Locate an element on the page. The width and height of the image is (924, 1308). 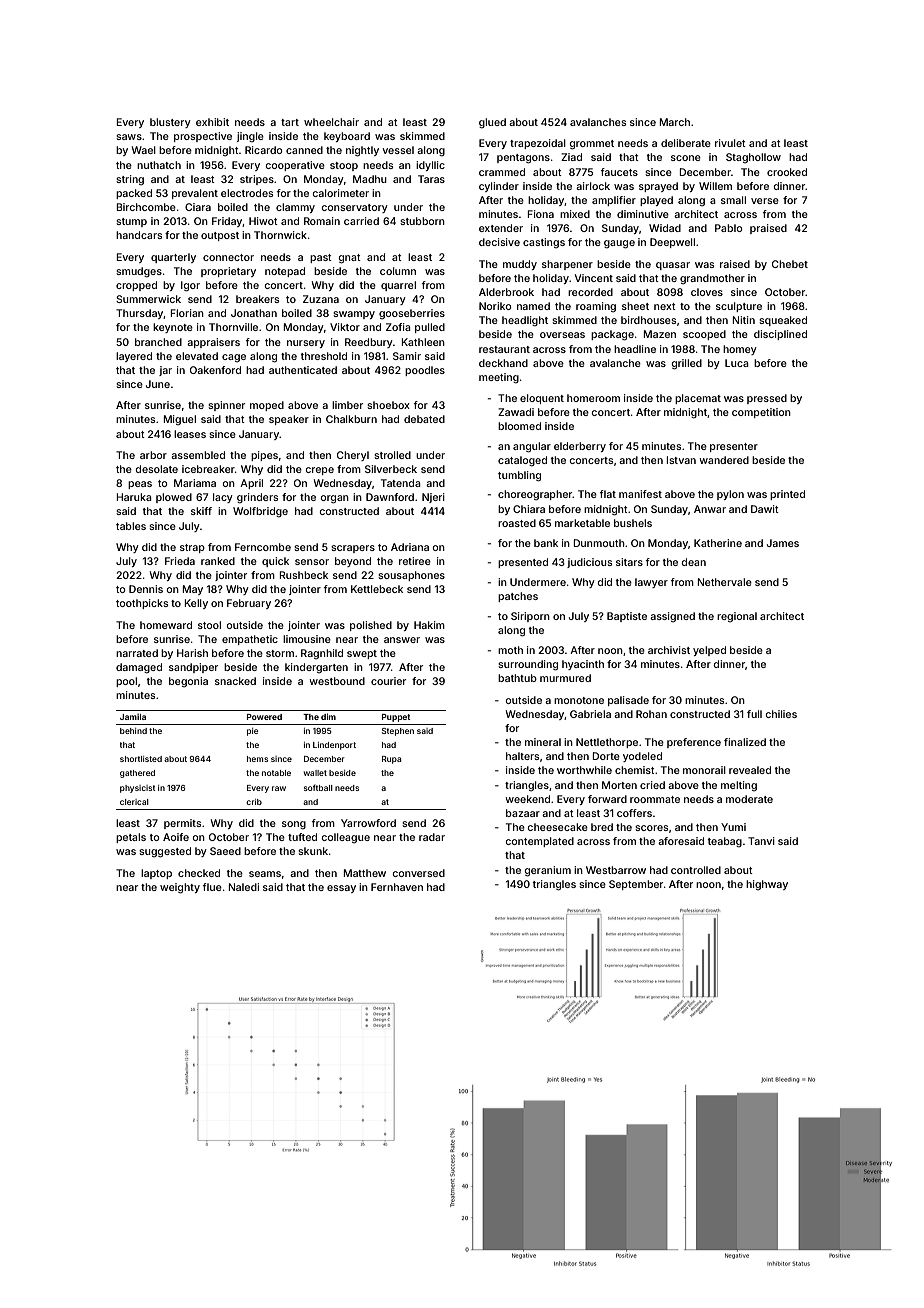
homeroom is located at coordinates (593, 398).
